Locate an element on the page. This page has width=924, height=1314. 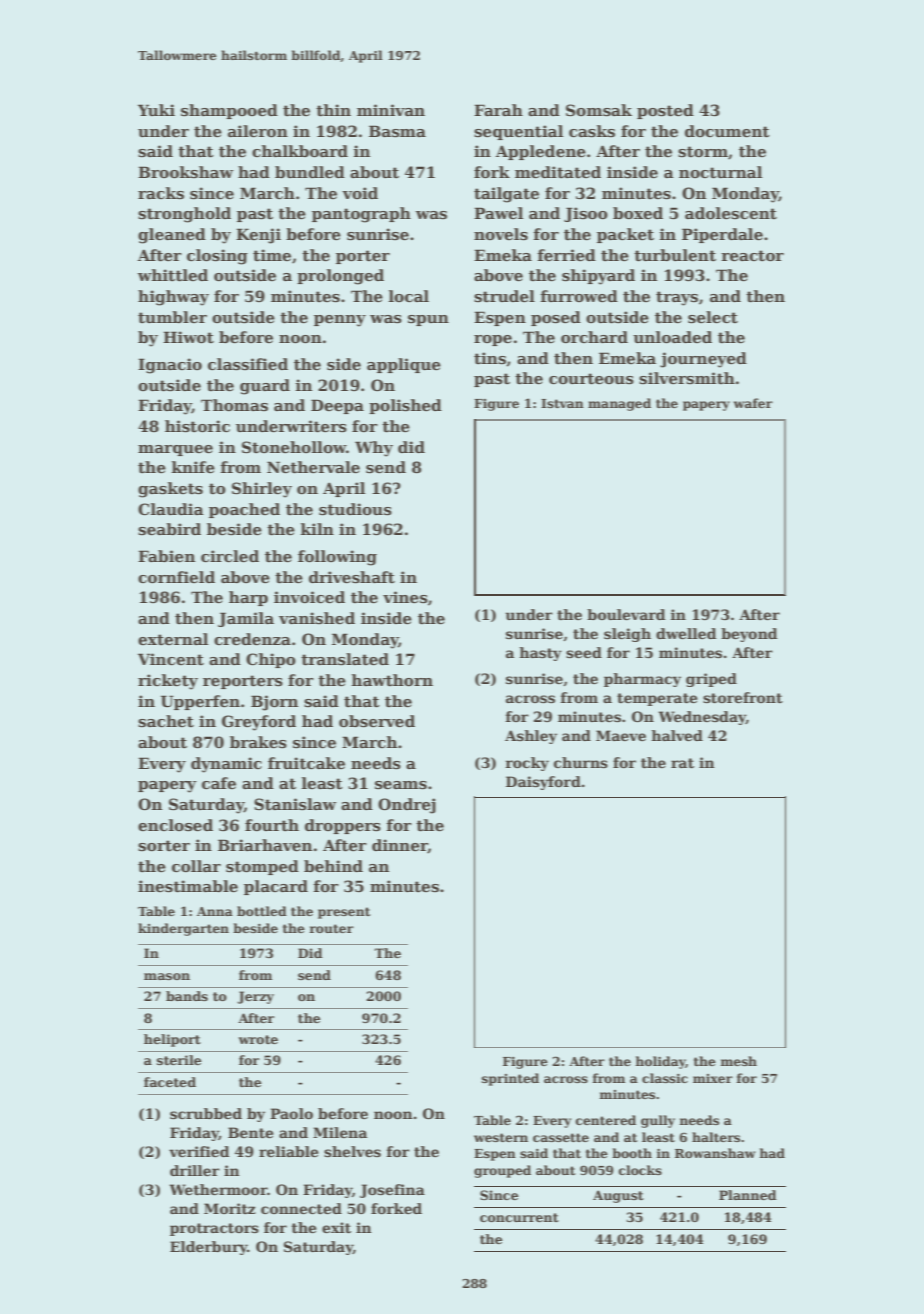
sachet is located at coordinates (166, 721).
